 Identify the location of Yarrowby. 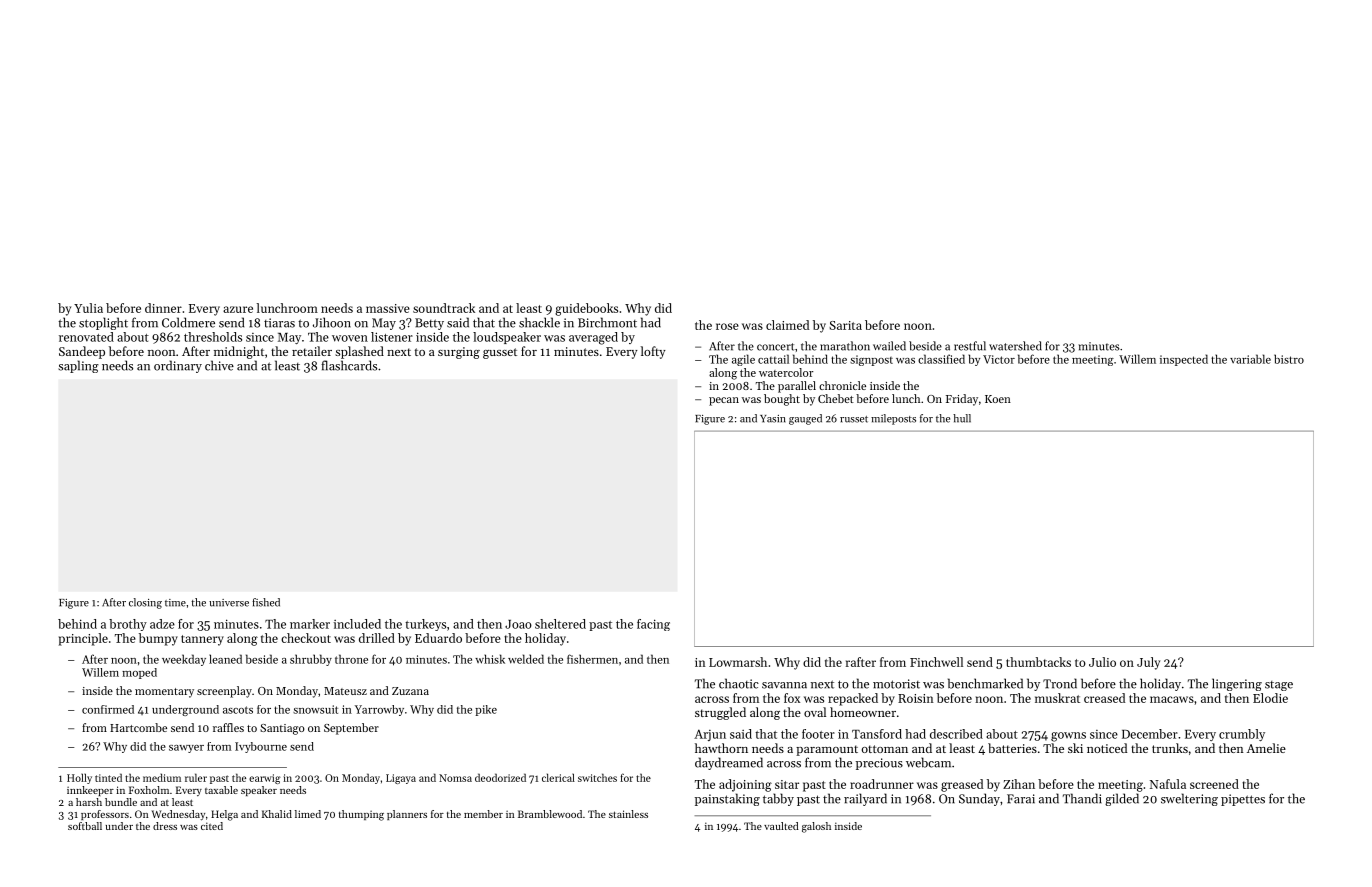
(379, 710).
